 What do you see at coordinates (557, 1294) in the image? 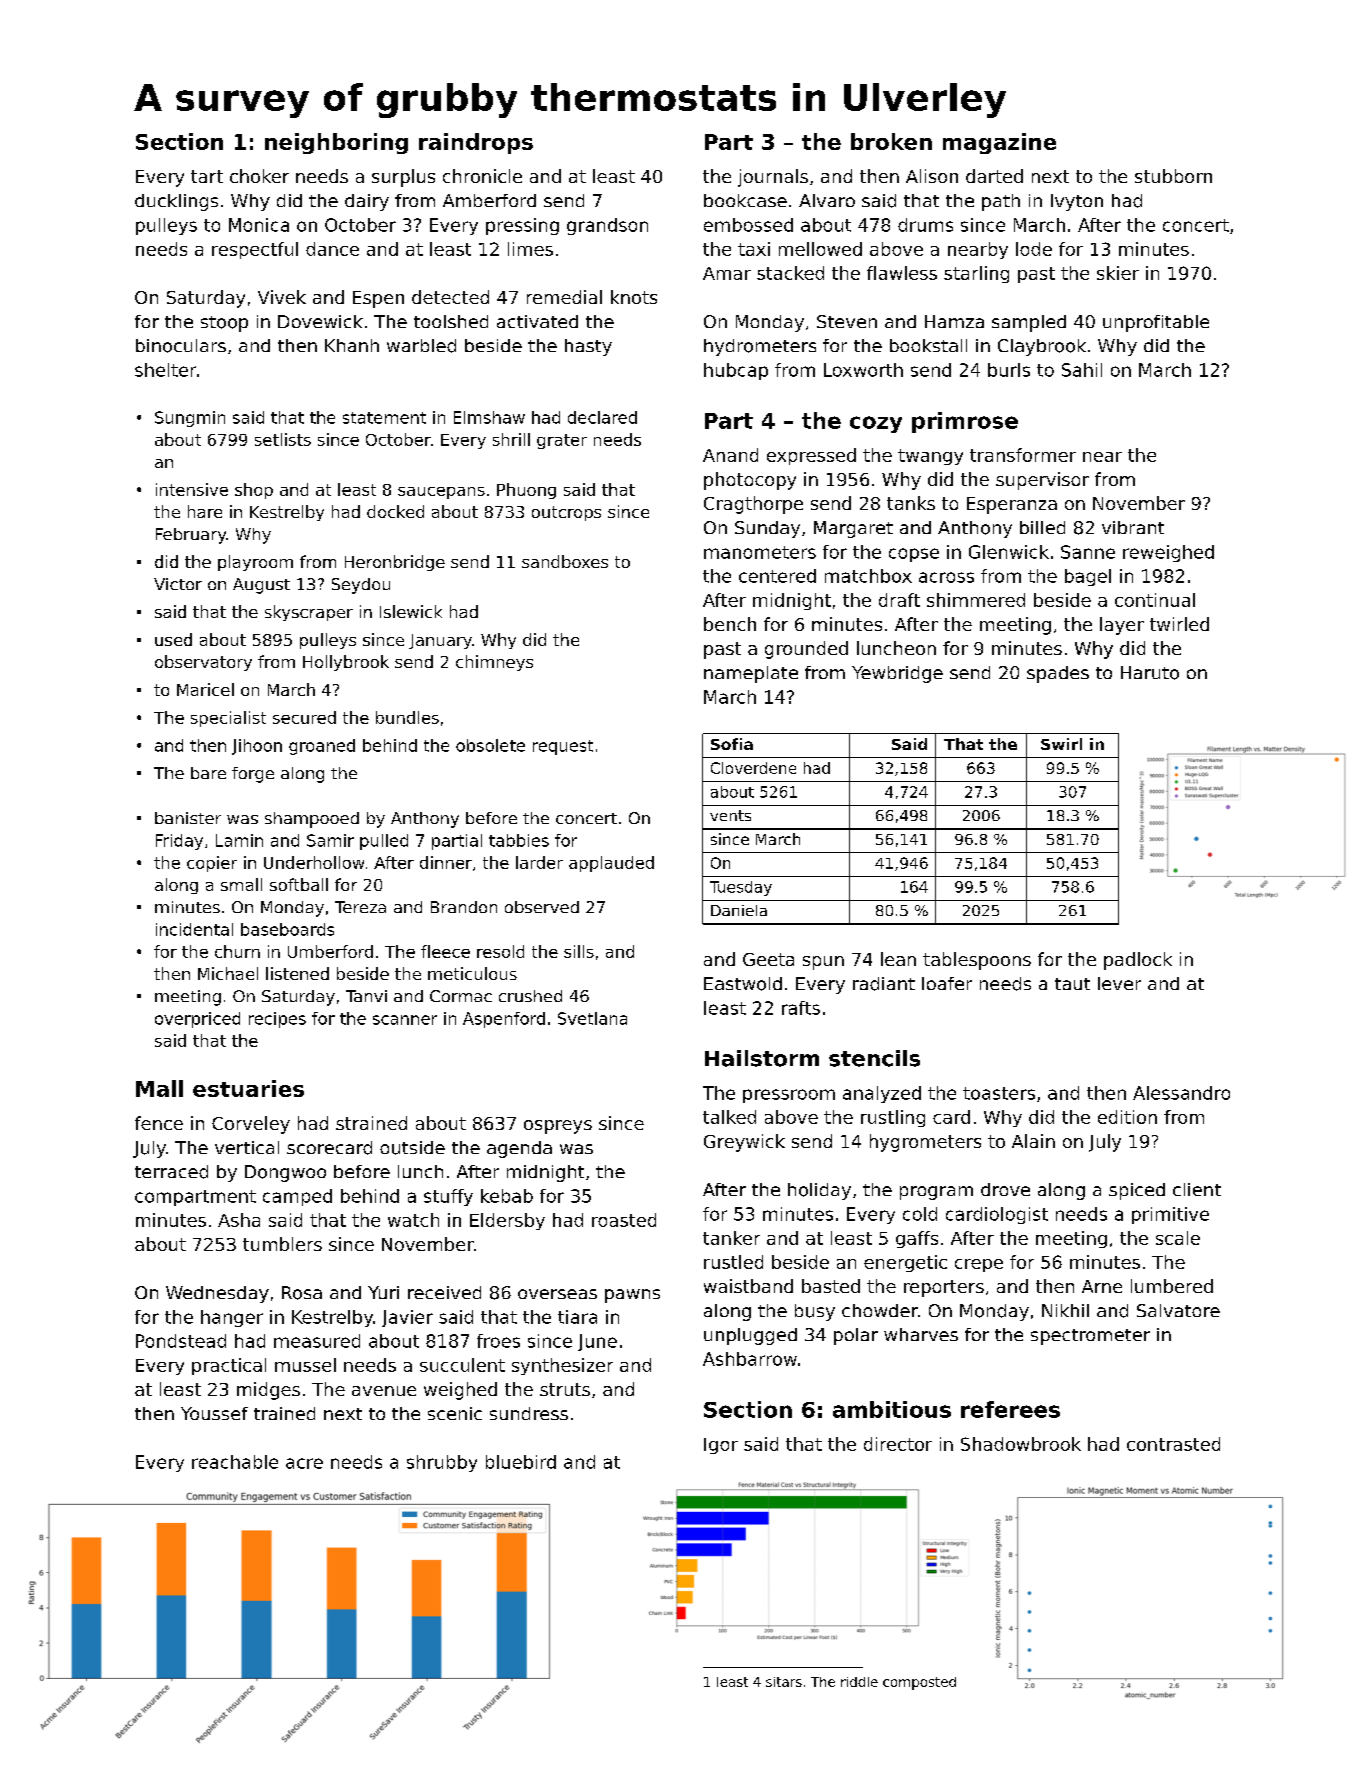
I see `overseas` at bounding box center [557, 1294].
